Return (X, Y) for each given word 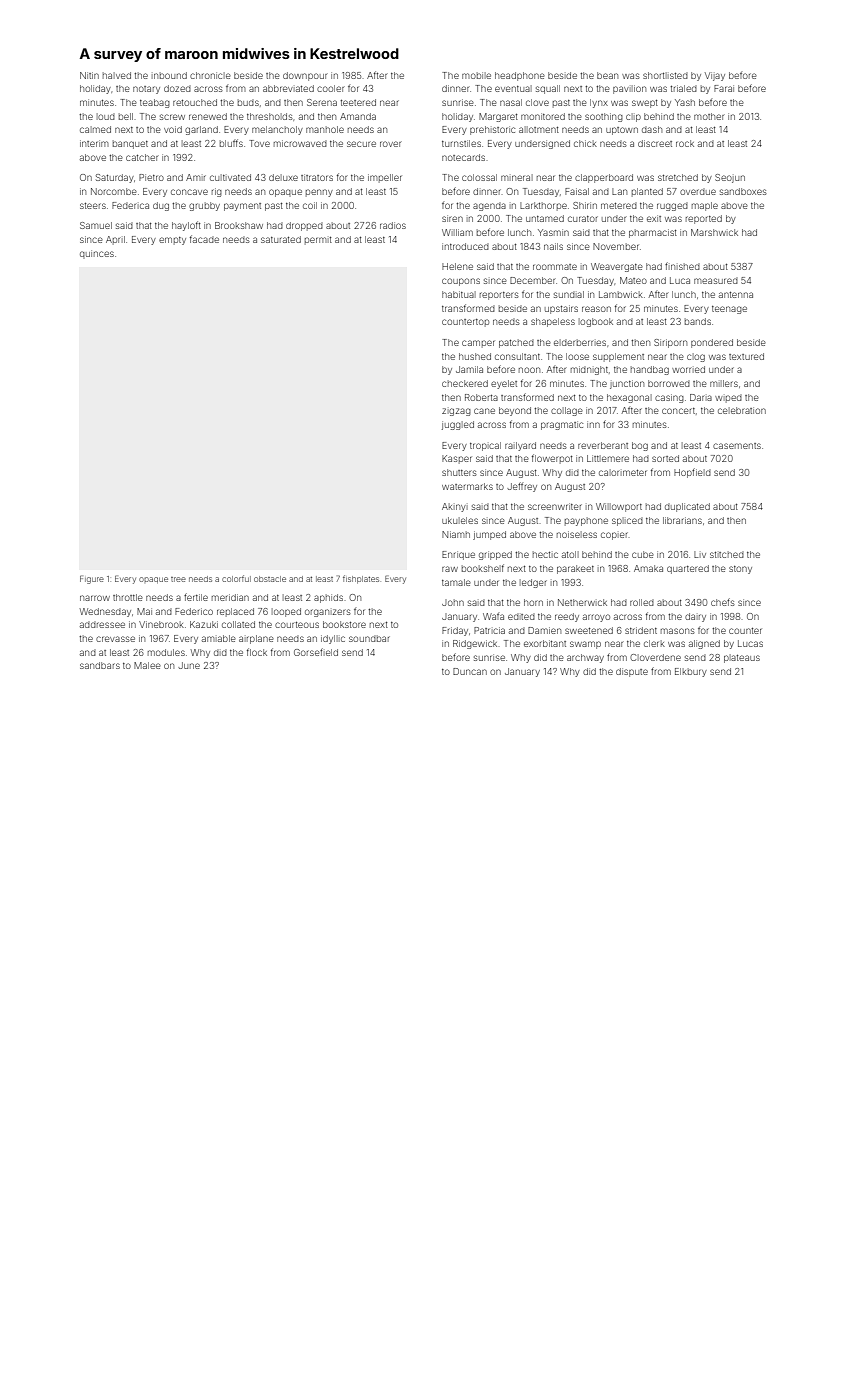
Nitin (89, 75)
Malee (147, 665)
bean (607, 75)
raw (450, 569)
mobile (476, 75)
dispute (632, 672)
